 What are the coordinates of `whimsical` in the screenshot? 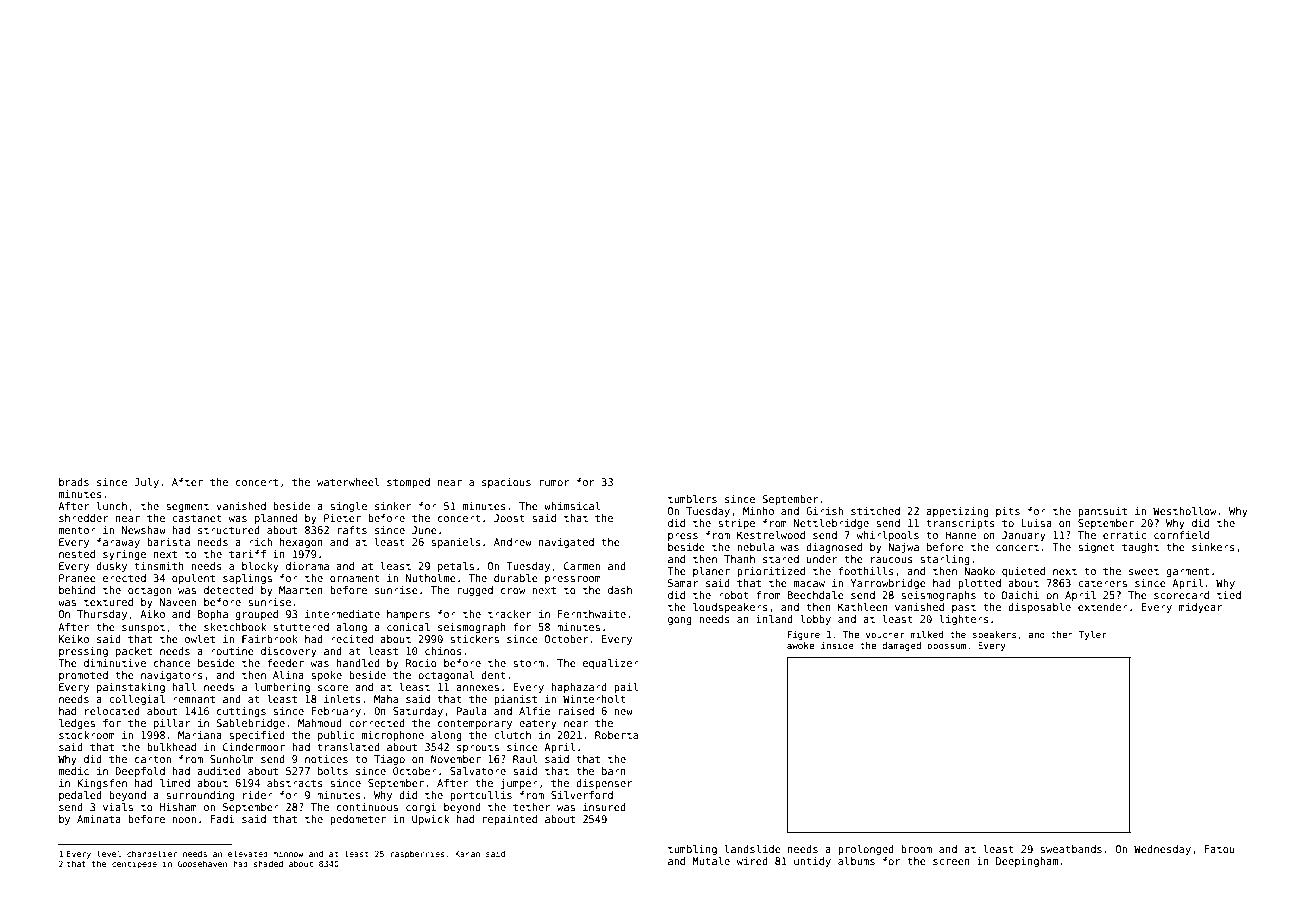 It's located at (572, 506).
